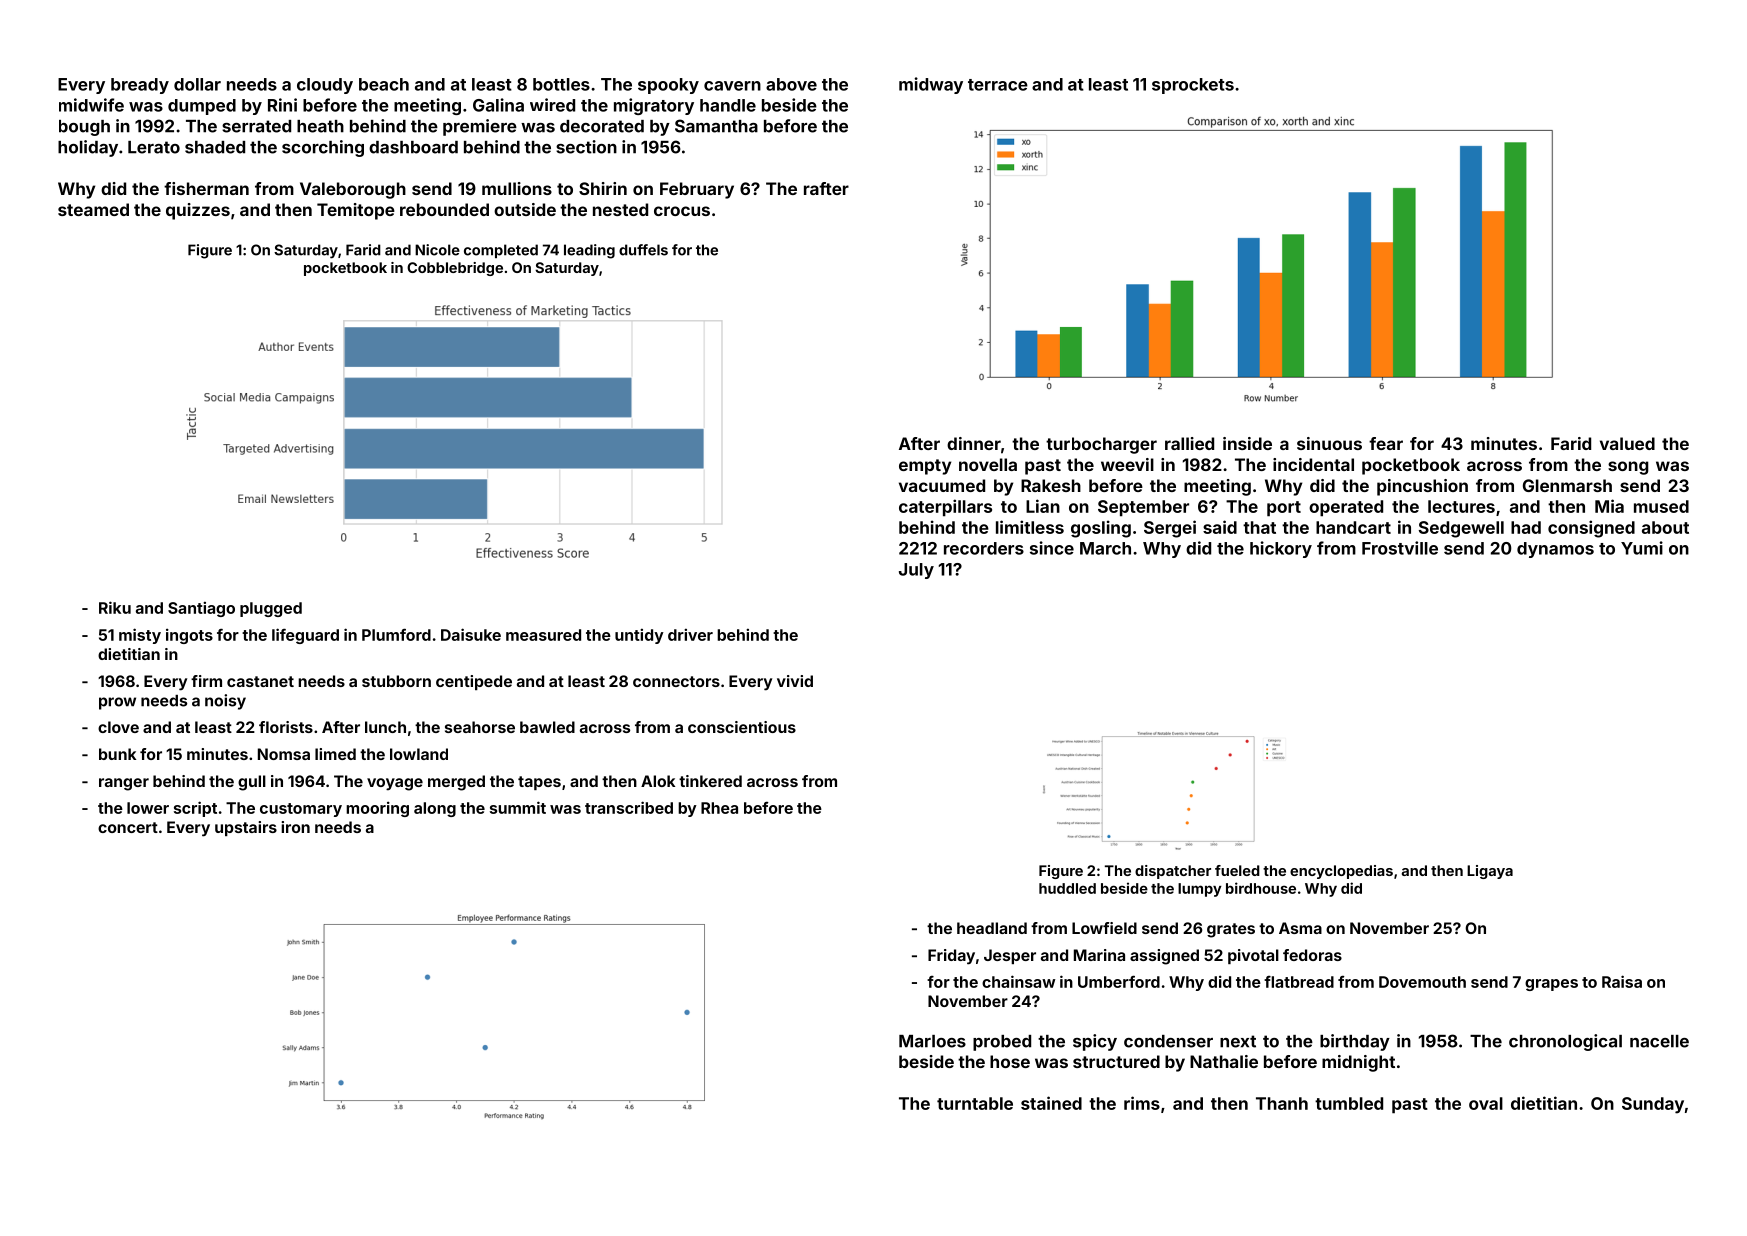  Describe the element at coordinates (225, 702) in the document. I see `noisy` at that location.
